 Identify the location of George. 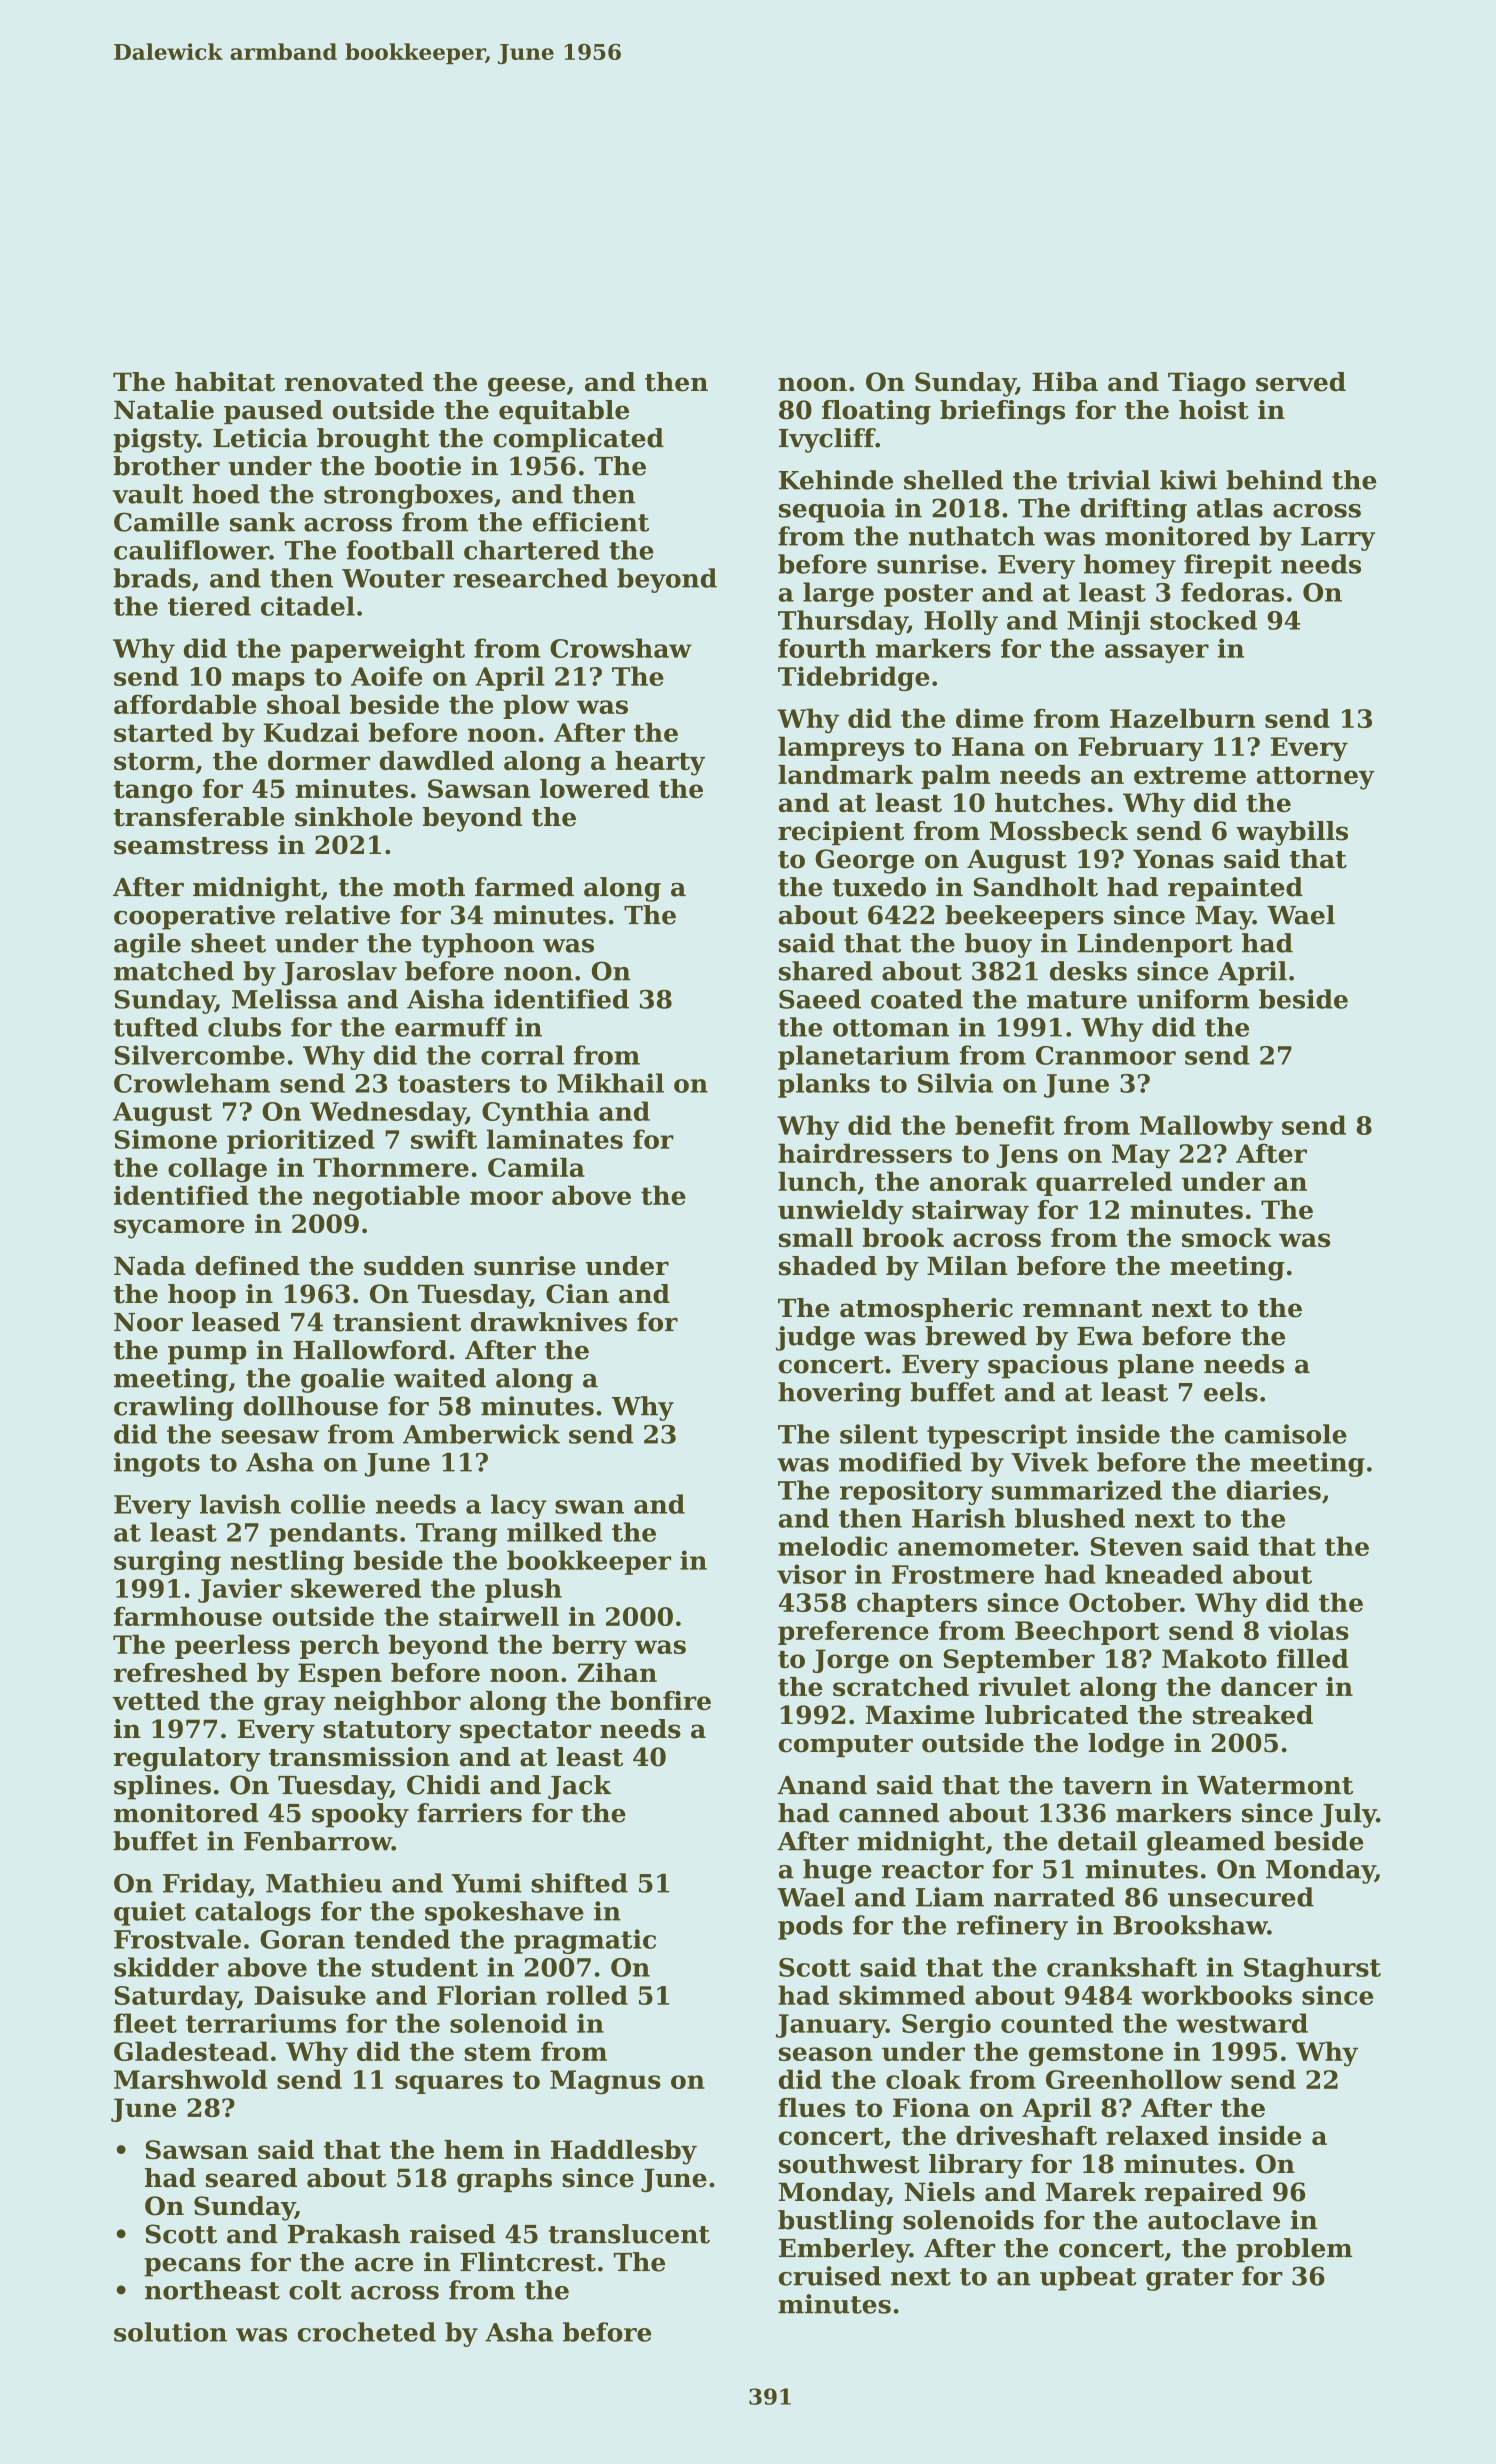
(864, 861).
